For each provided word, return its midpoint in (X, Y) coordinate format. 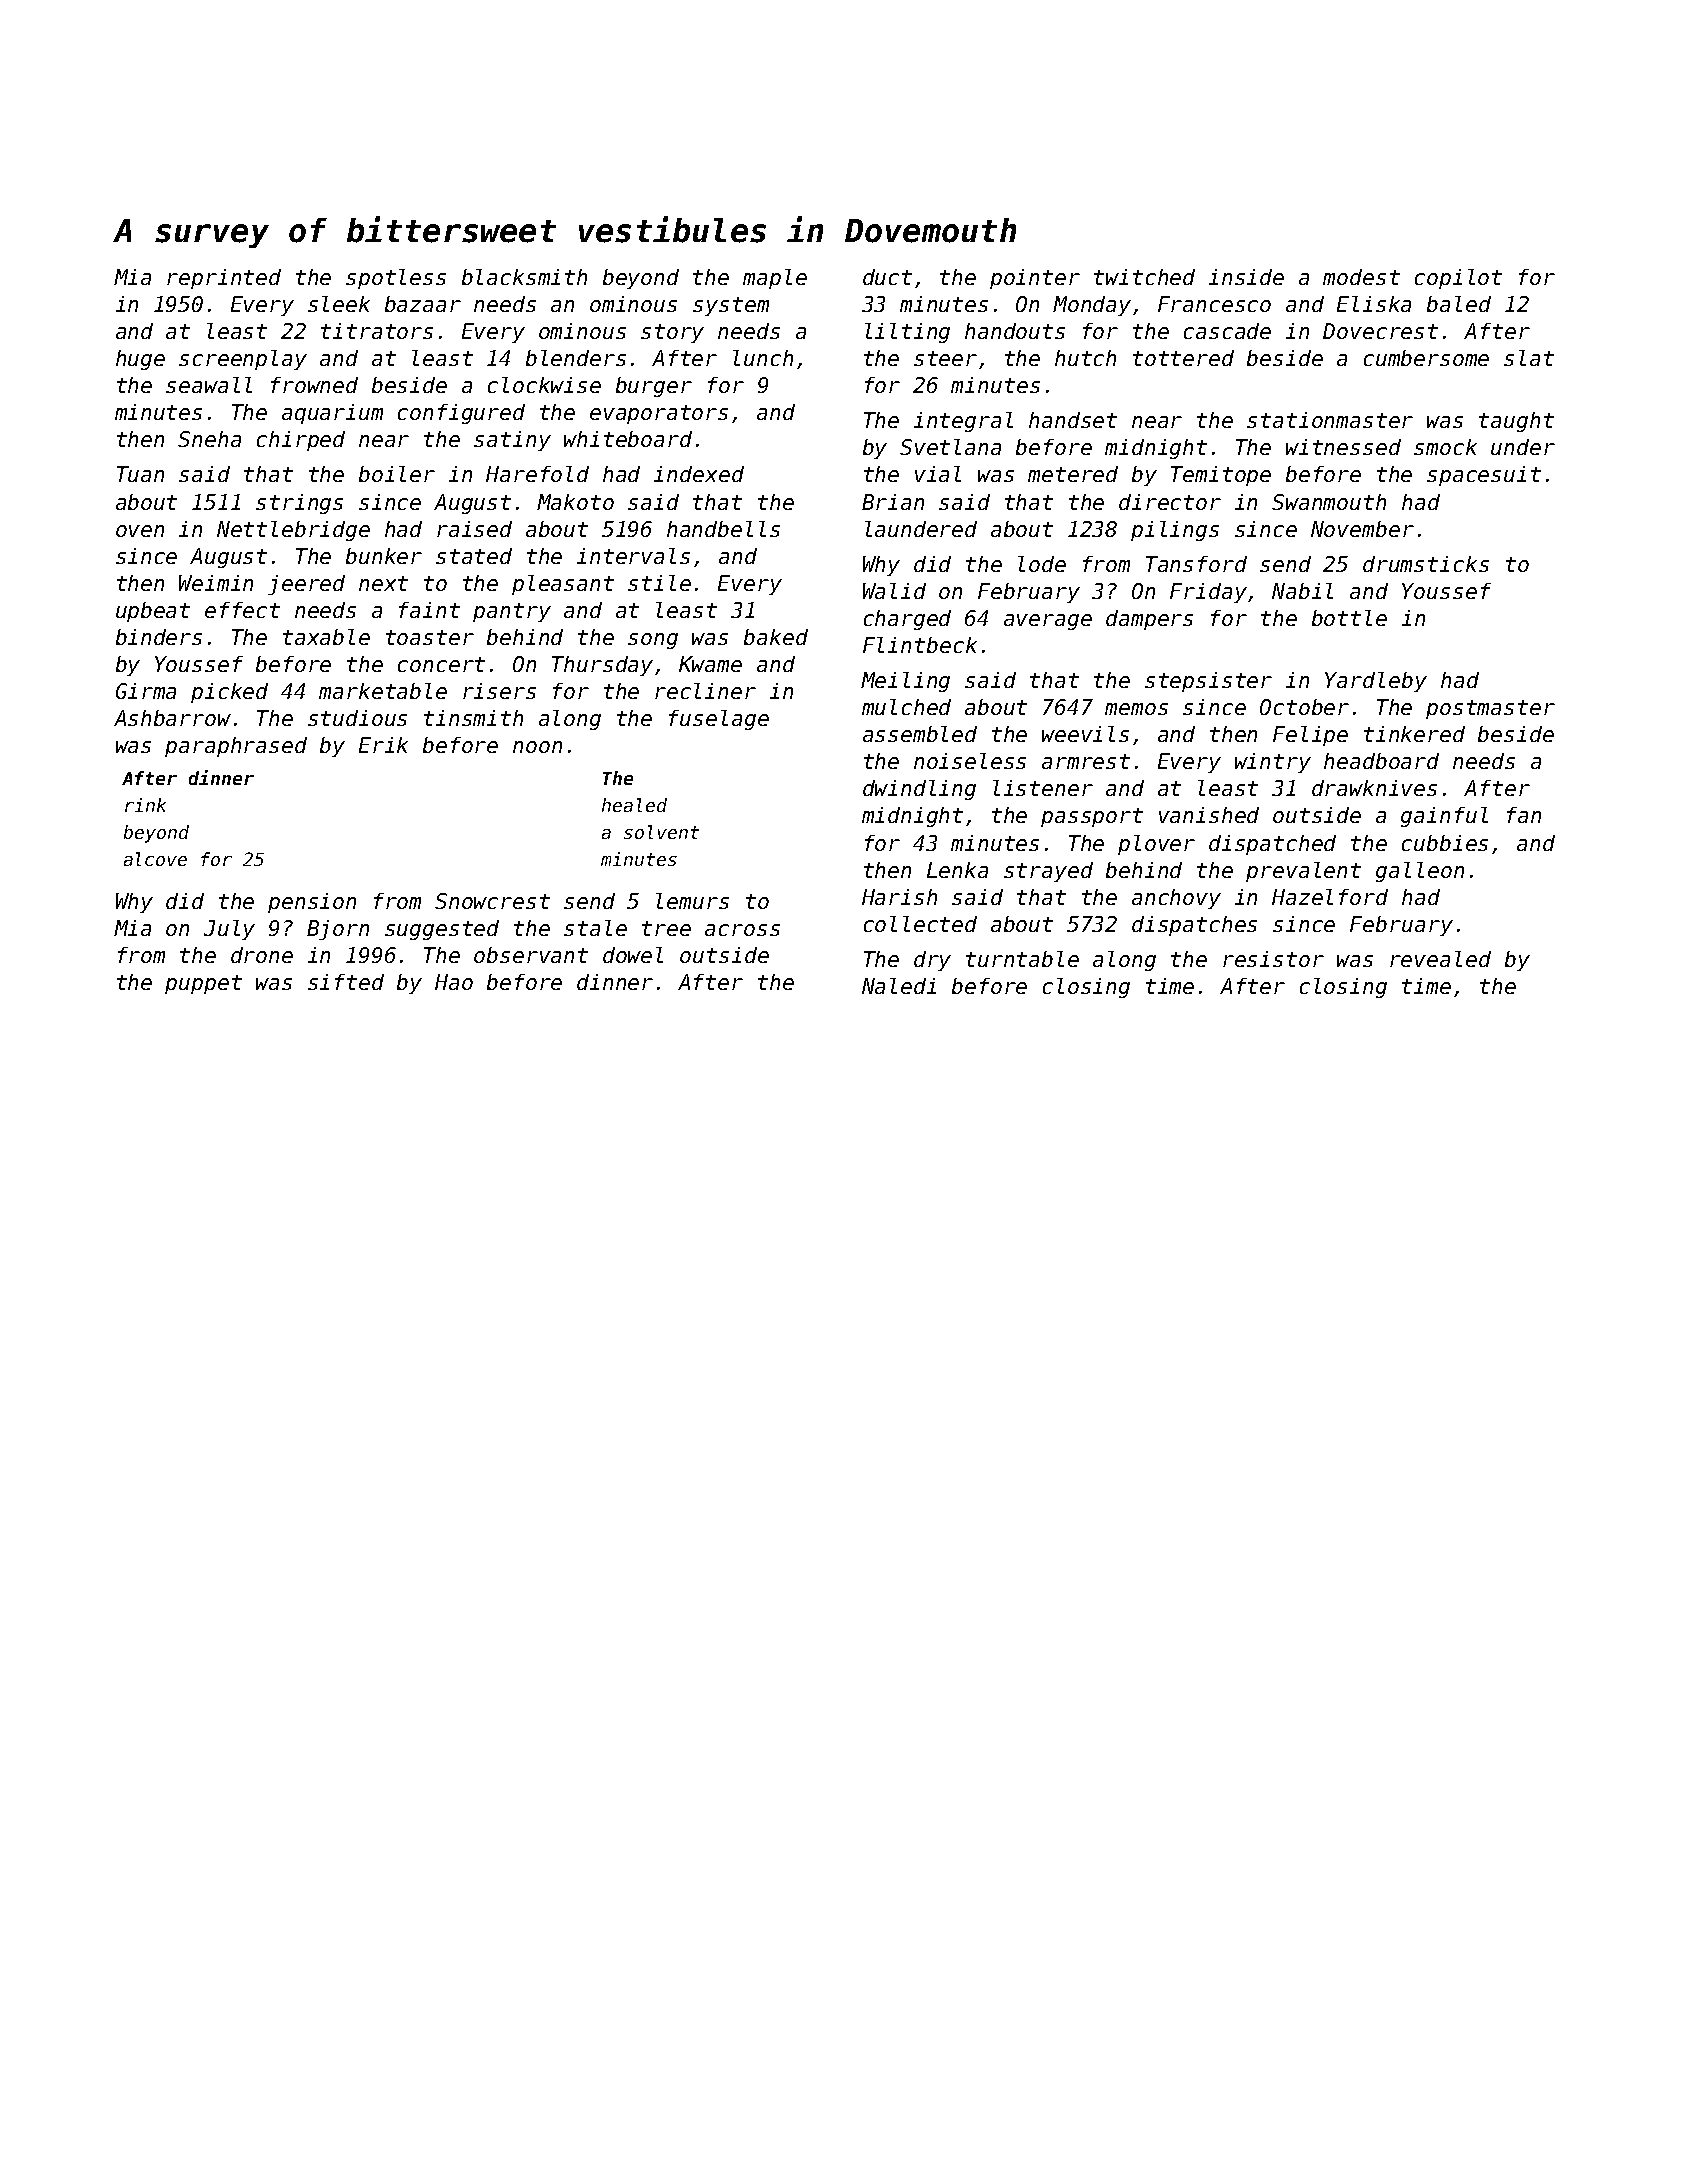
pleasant (563, 585)
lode (1042, 564)
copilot (1458, 279)
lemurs (692, 901)
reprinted (224, 279)
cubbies (1445, 843)
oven (140, 531)
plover (1156, 845)
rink (145, 805)
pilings (1175, 531)
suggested (442, 930)
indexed (699, 474)
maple (775, 279)
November (1362, 529)
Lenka (957, 870)
